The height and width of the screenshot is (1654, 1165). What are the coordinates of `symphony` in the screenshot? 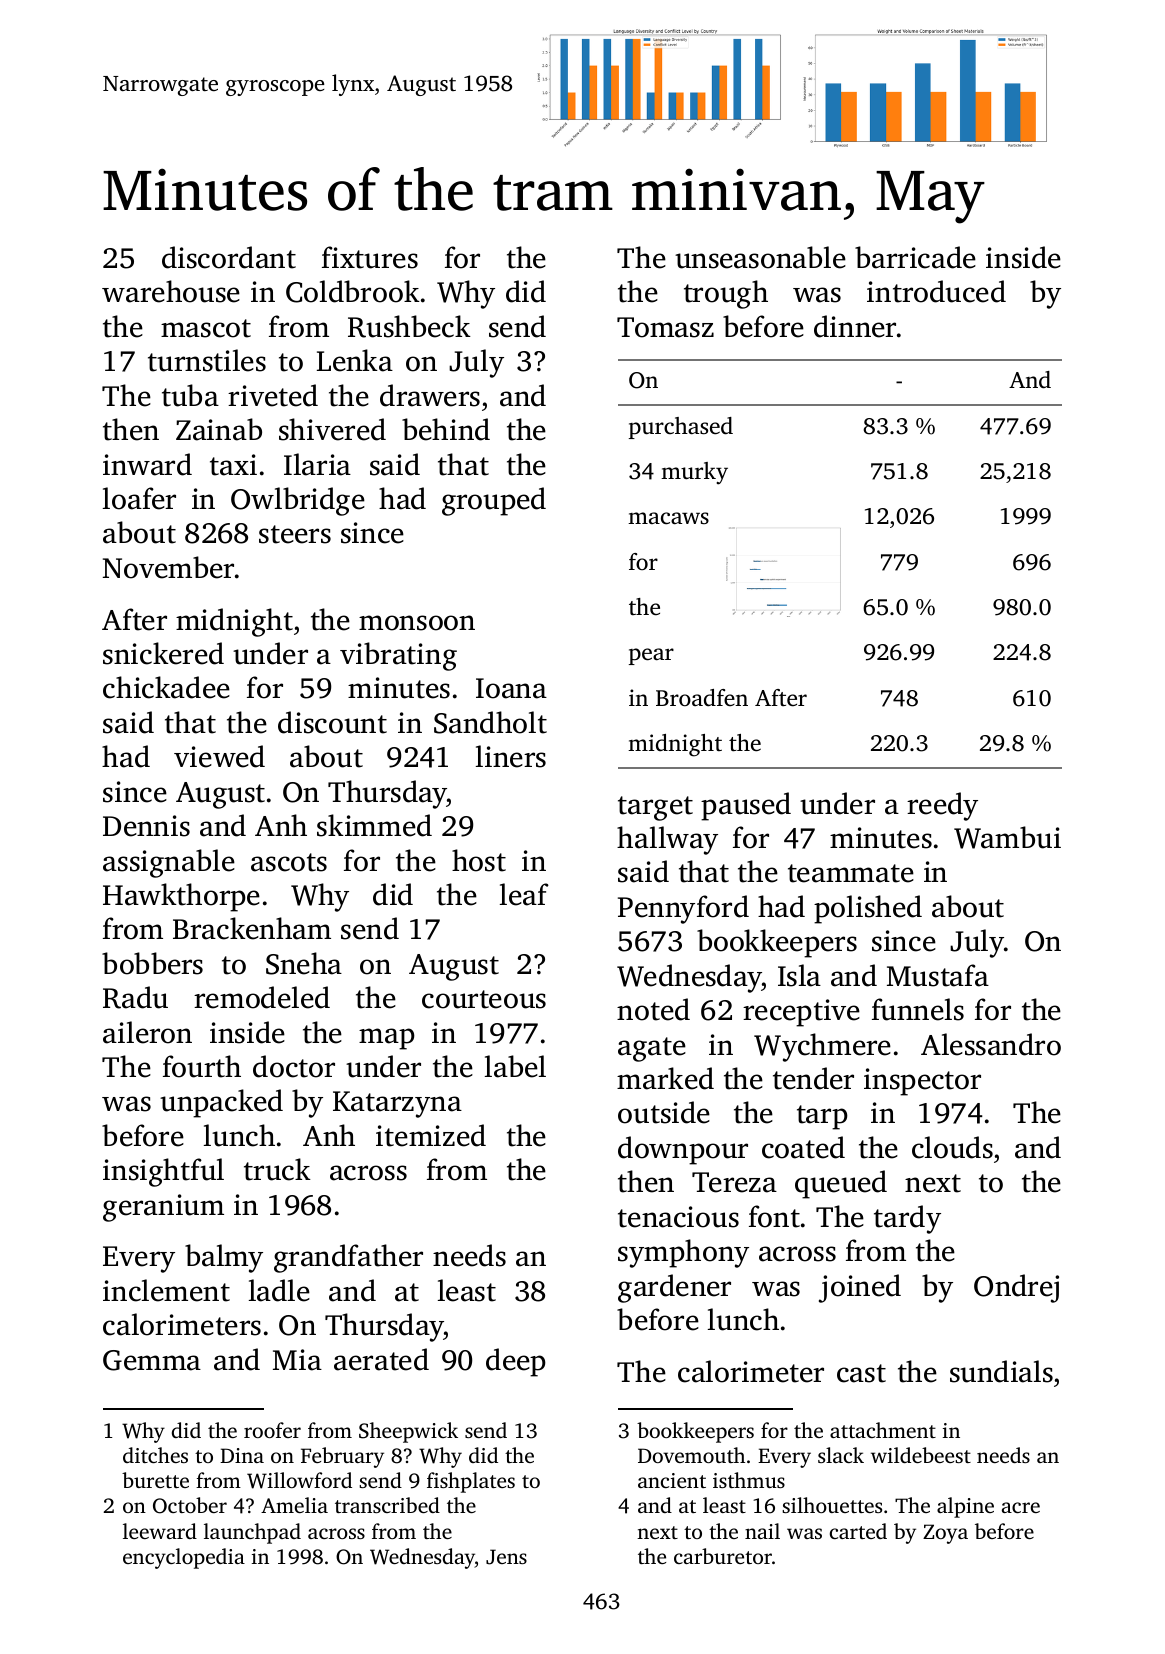 It's located at (683, 1253).
